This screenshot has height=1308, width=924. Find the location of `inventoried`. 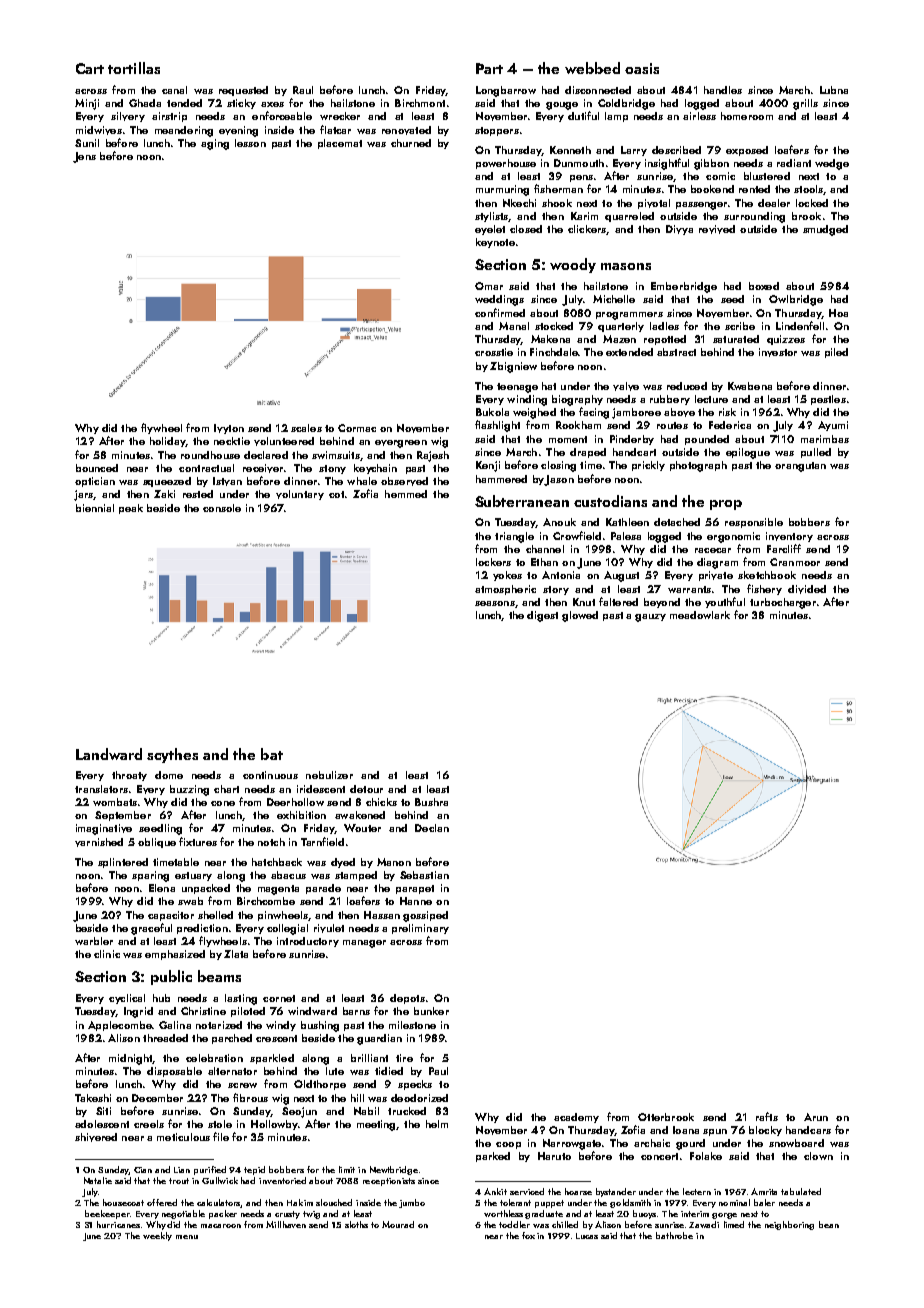

inventoried is located at coordinates (282, 1180).
